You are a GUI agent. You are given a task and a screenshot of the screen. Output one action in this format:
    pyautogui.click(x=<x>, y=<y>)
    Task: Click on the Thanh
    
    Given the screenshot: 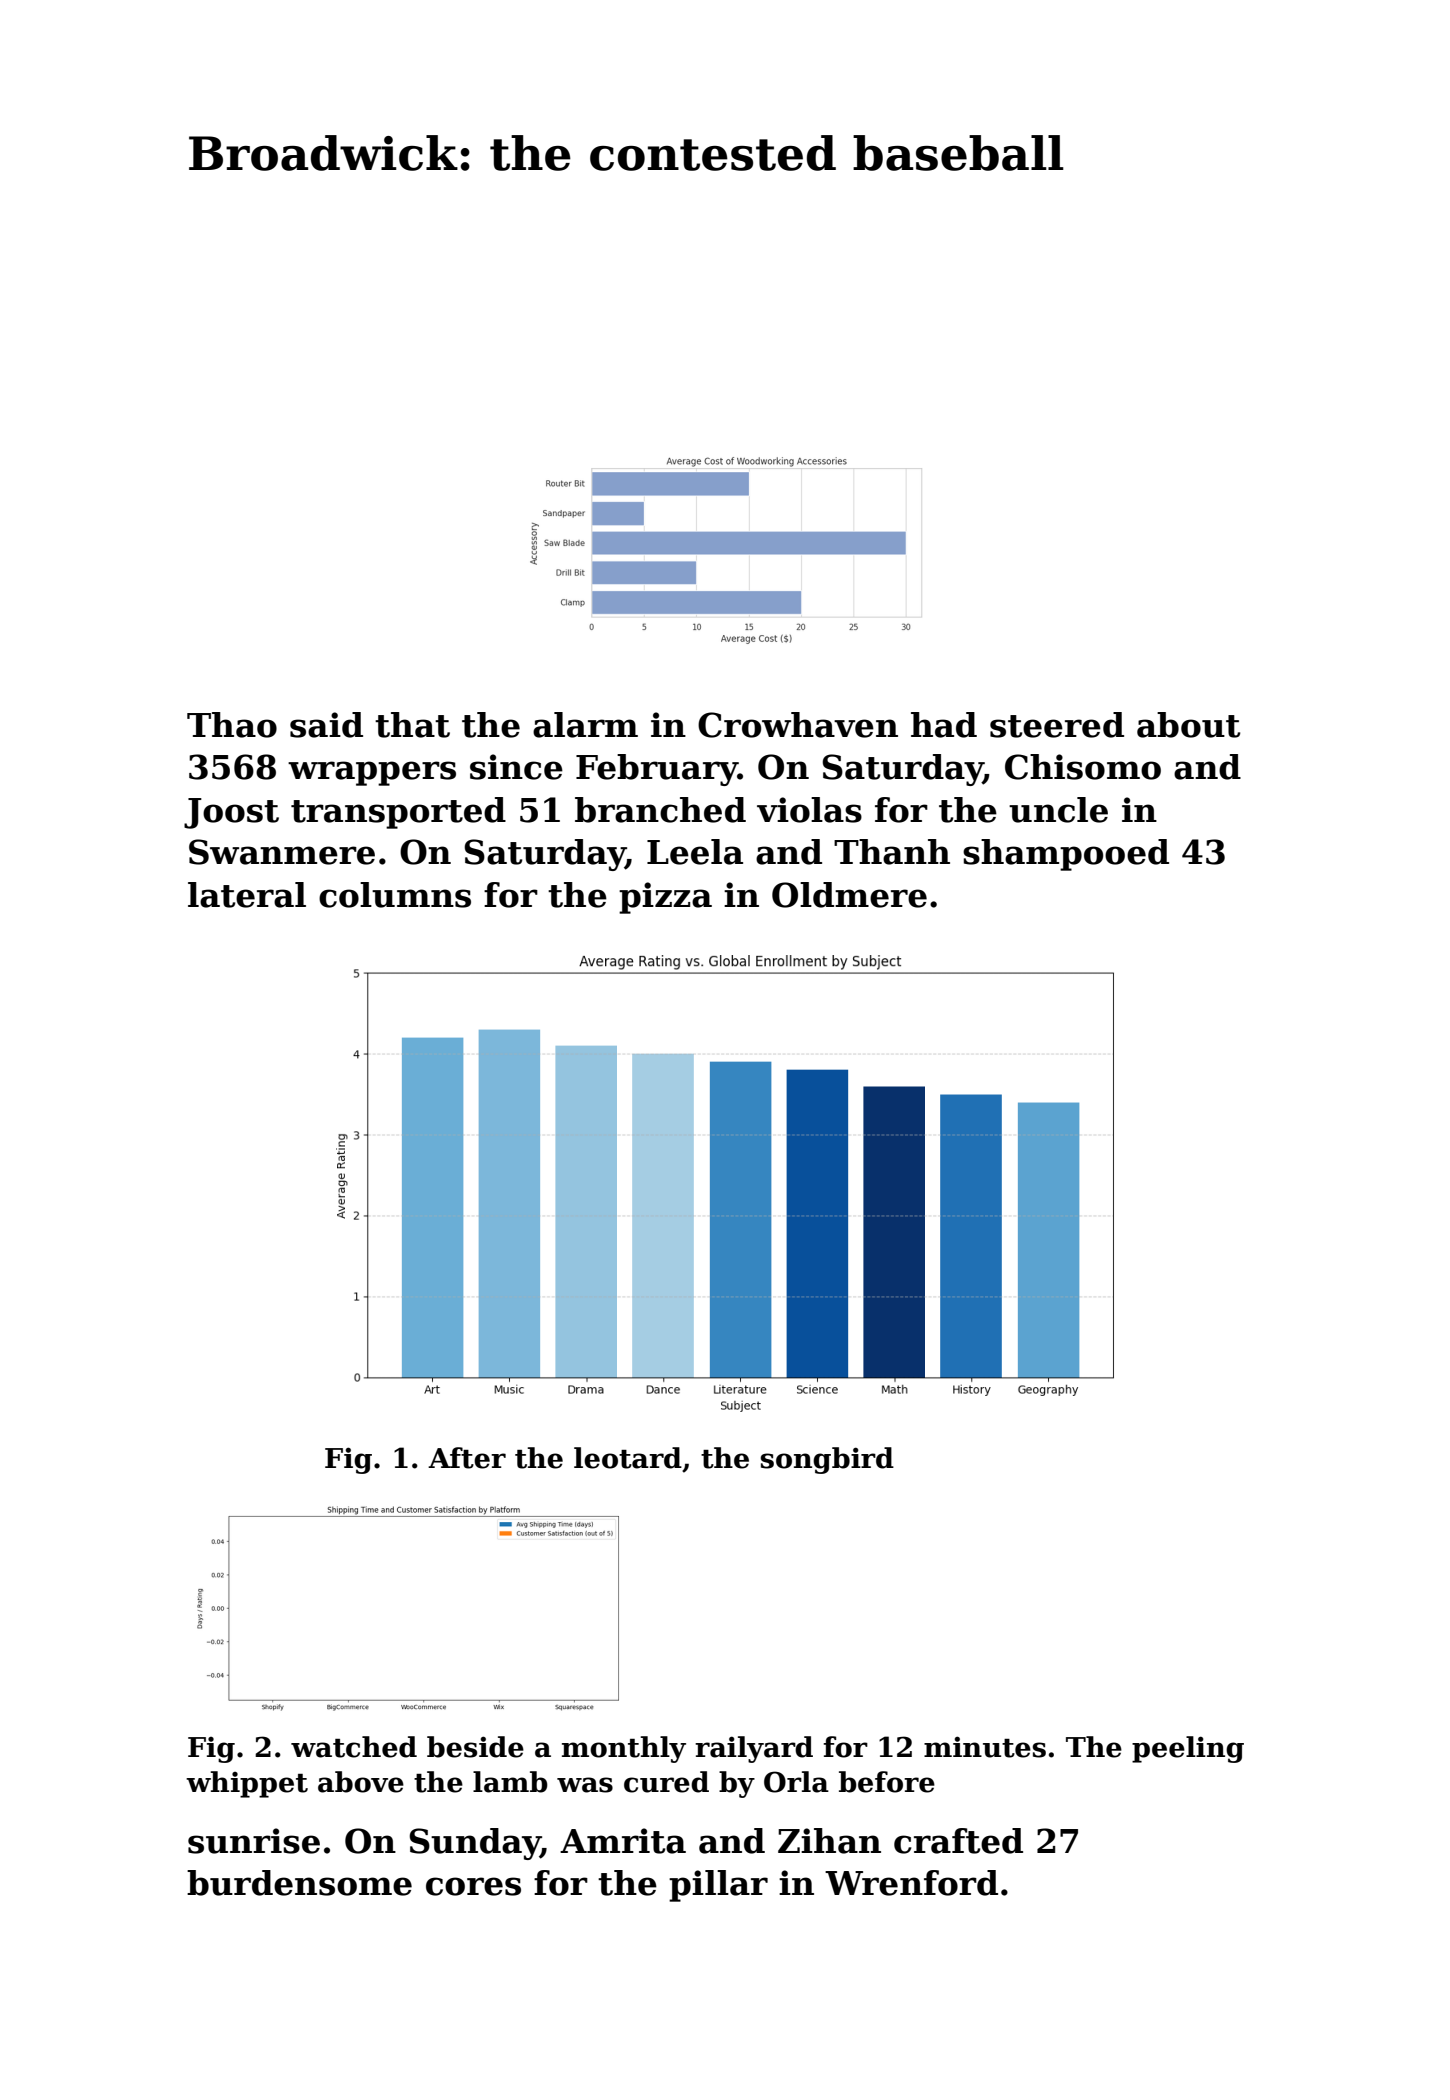 What is the action you would take?
    pyautogui.click(x=892, y=852)
